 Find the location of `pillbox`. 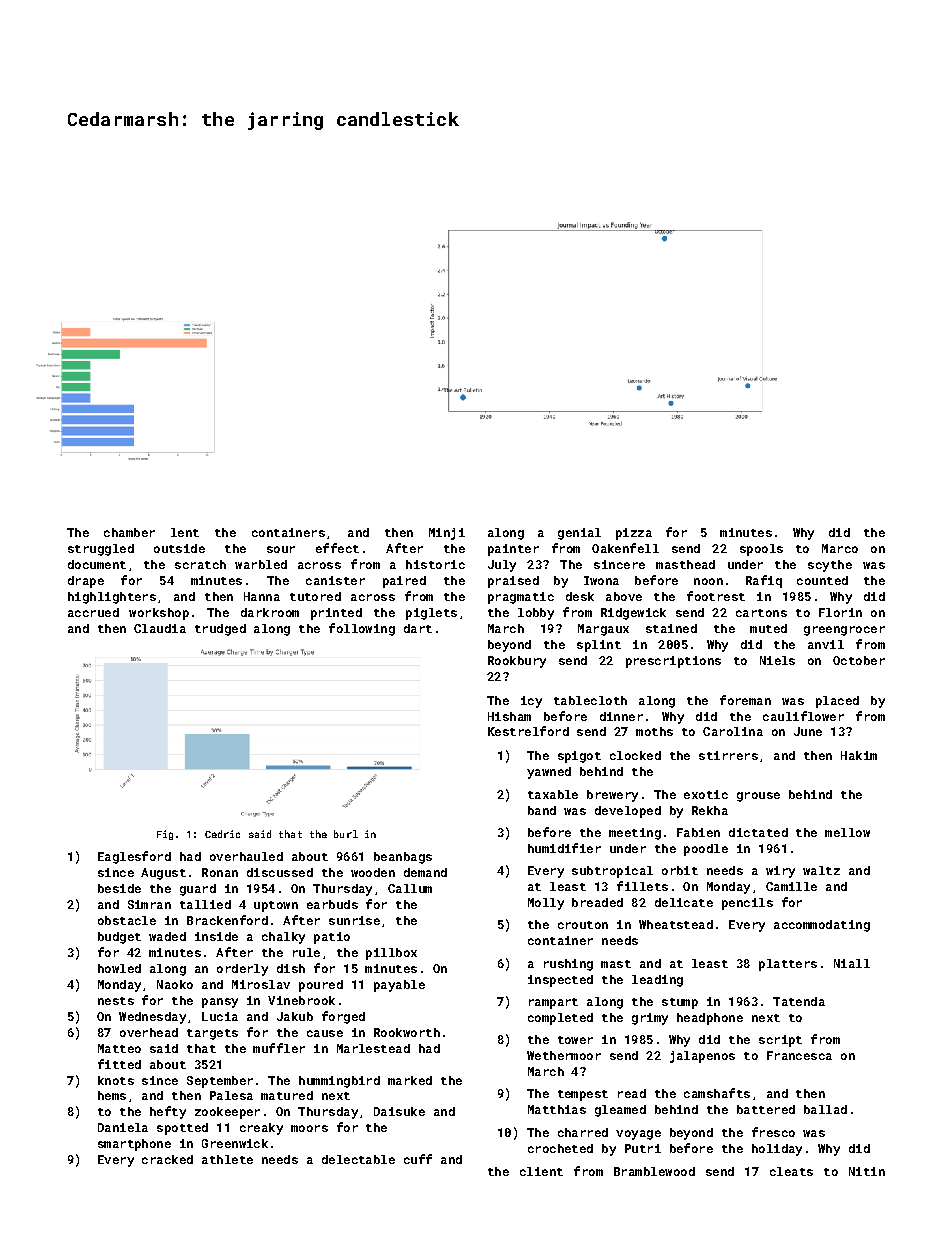

pillbox is located at coordinates (391, 954).
